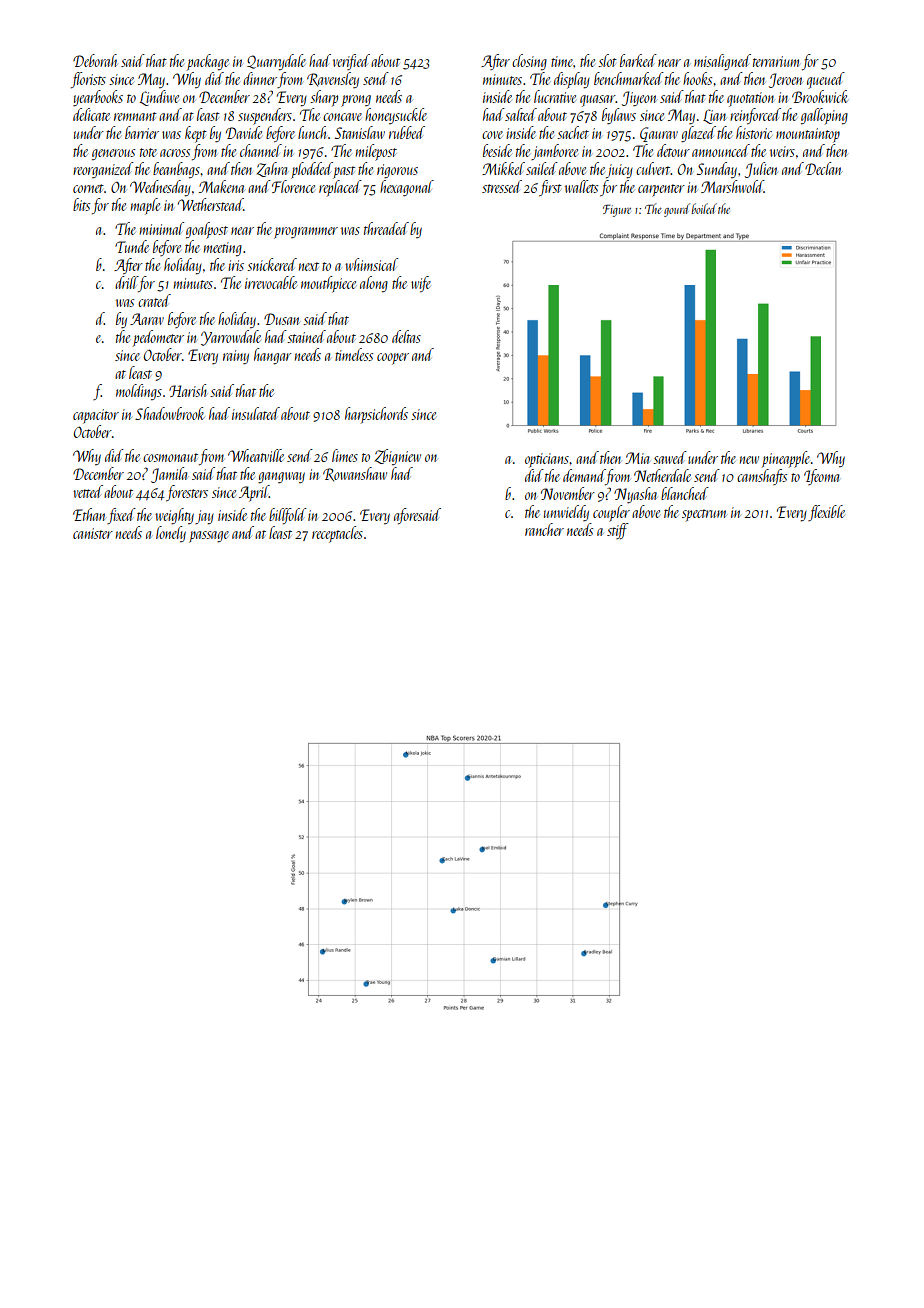 The image size is (924, 1308). I want to click on verified, so click(351, 62).
